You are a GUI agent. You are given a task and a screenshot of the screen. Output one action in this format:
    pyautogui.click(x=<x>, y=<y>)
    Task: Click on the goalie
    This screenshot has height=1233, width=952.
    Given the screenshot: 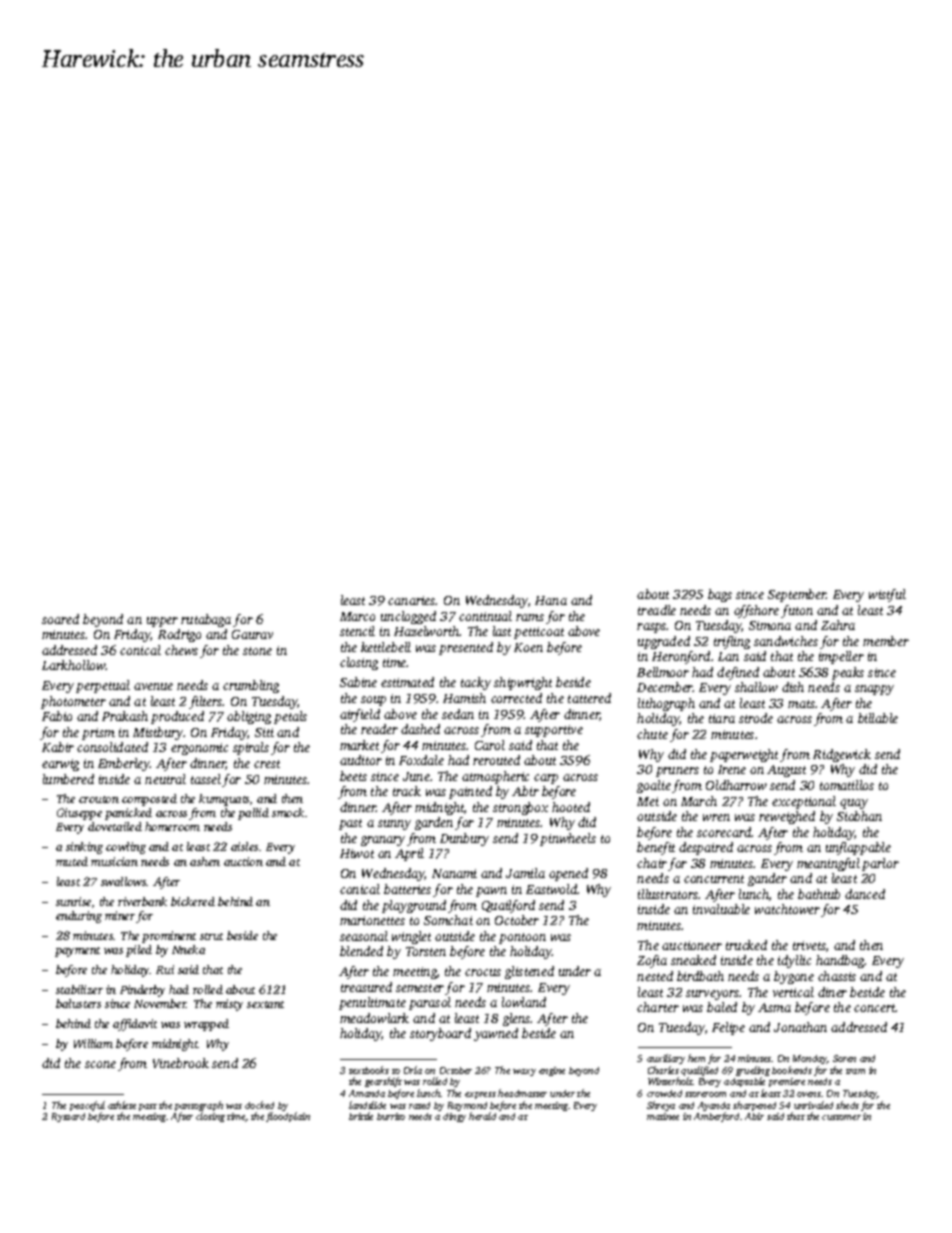 What is the action you would take?
    pyautogui.click(x=654, y=786)
